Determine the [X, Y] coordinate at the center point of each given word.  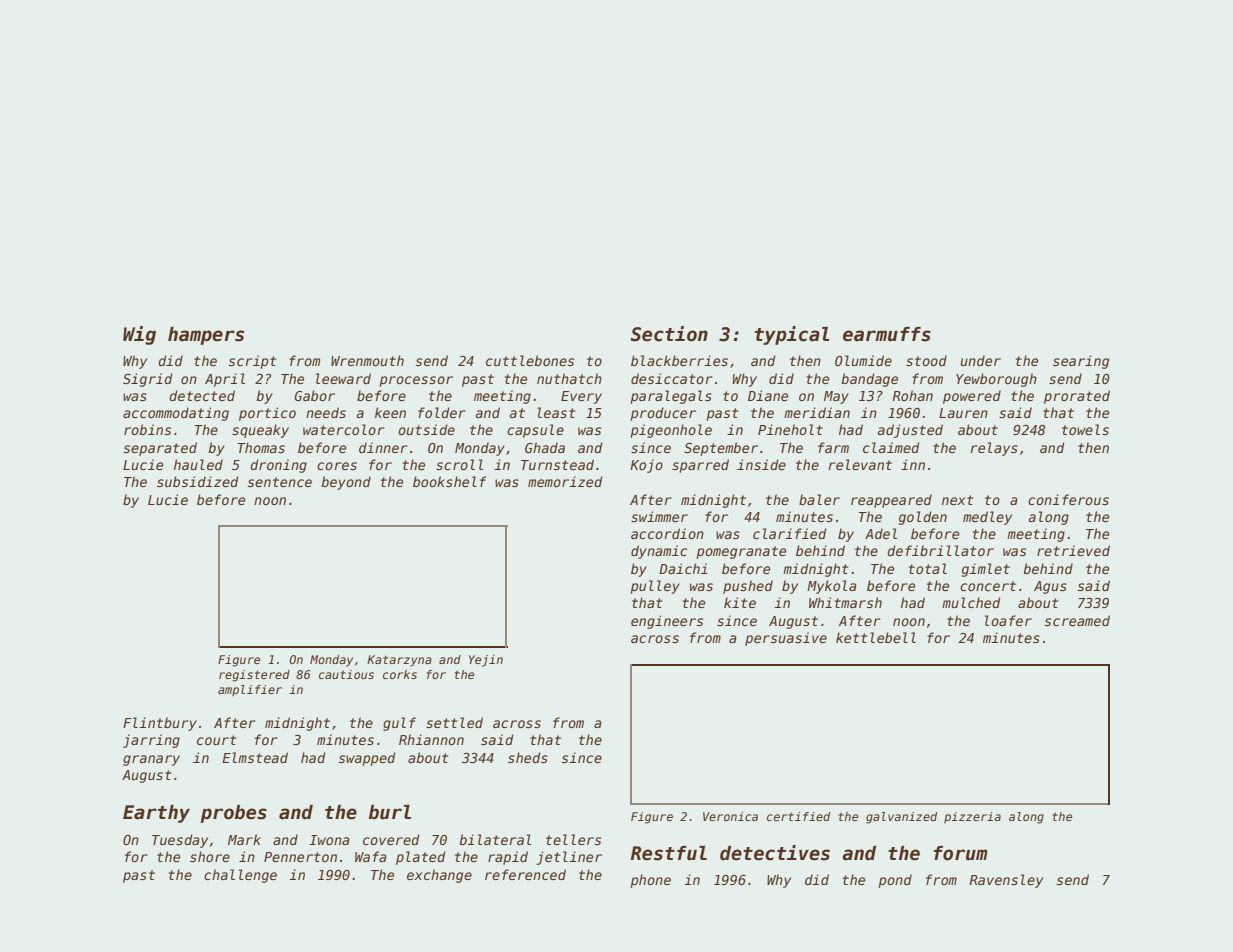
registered [254, 676]
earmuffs [887, 334]
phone [650, 881]
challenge [240, 876]
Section [669, 334]
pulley [655, 587]
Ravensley [1006, 881]
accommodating [176, 414]
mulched [971, 602]
